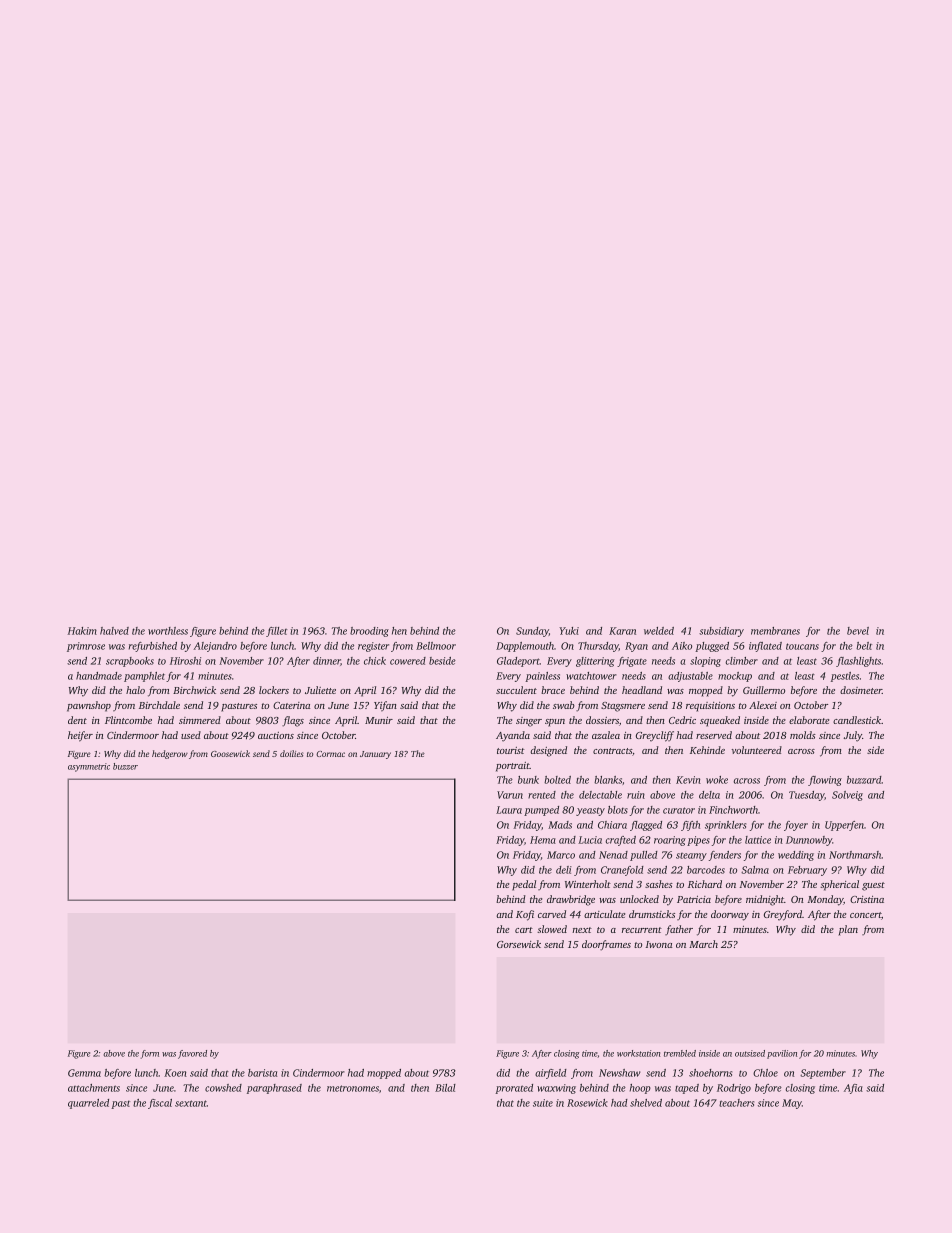 This page has width=952, height=1233. Describe the element at coordinates (514, 1089) in the page. I see `prorated` at that location.
